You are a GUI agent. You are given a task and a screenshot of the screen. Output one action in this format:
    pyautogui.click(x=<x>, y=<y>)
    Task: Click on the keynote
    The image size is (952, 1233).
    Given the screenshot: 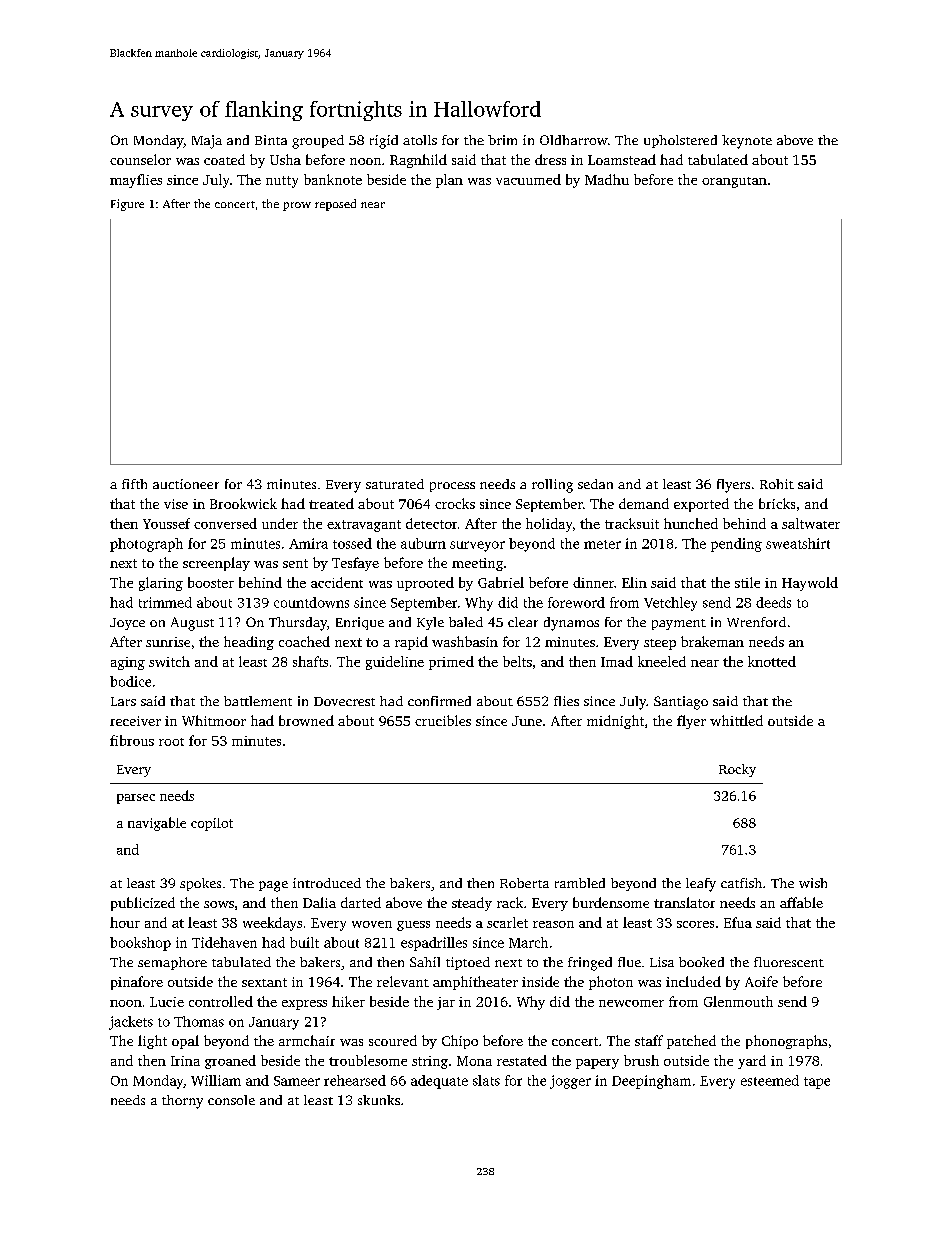 What is the action you would take?
    pyautogui.click(x=747, y=142)
